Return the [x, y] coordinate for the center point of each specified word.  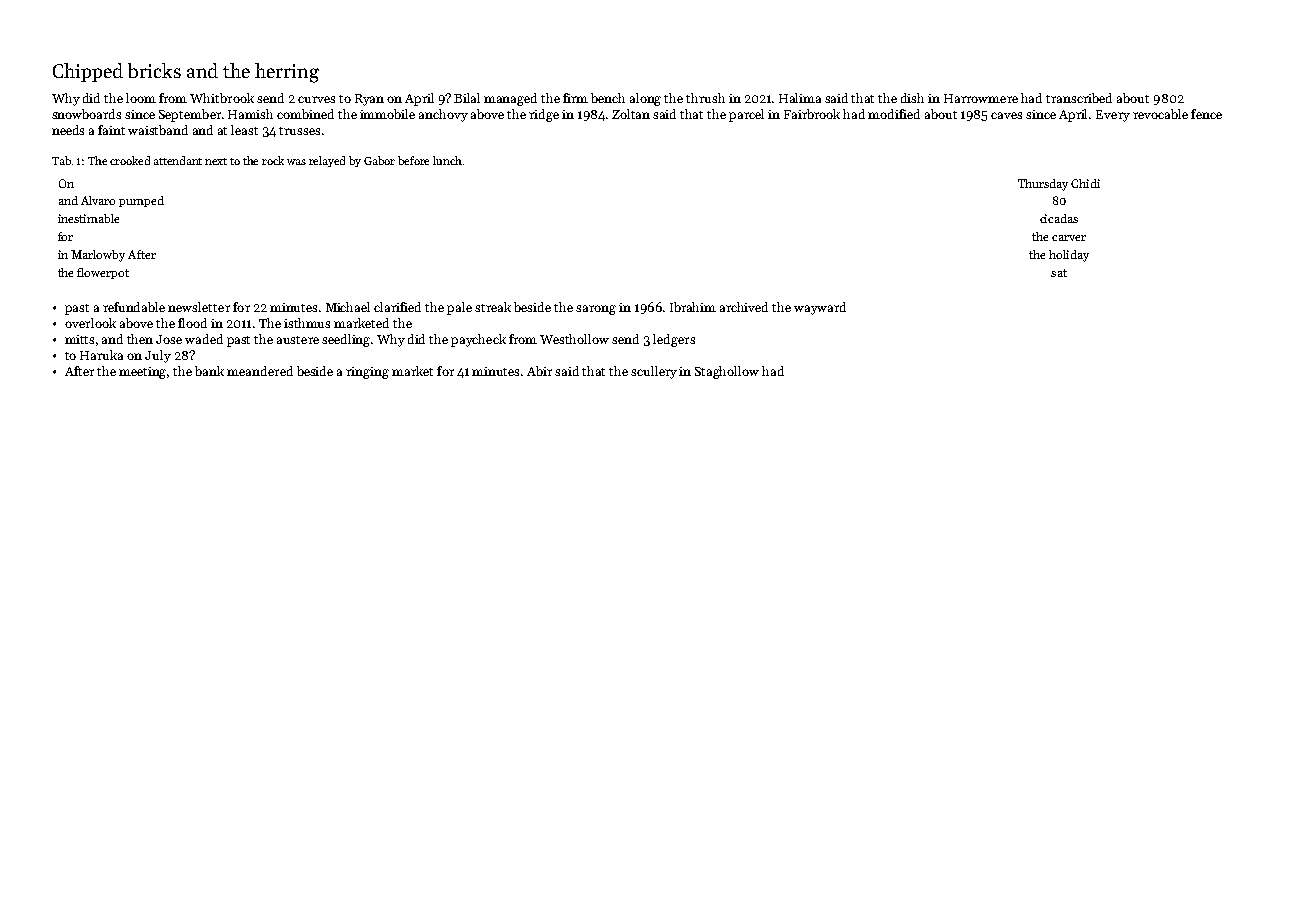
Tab [61, 160]
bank [209, 371]
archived [744, 307]
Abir [539, 371]
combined [305, 114]
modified [894, 114]
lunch [447, 160]
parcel [746, 115]
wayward [820, 308]
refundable [134, 307]
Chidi [1085, 183]
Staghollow [727, 372]
